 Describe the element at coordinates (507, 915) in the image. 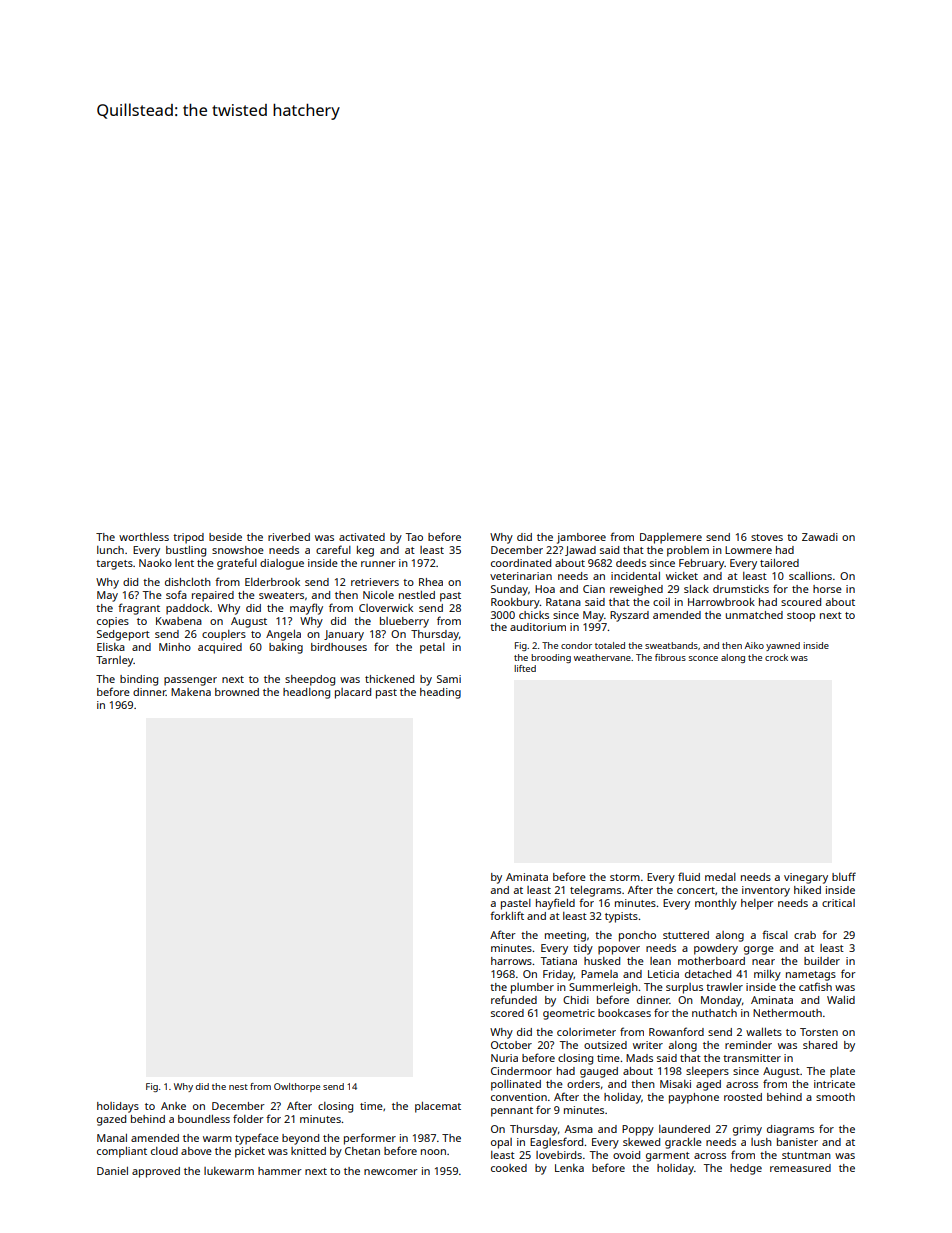

I see `forklift` at that location.
